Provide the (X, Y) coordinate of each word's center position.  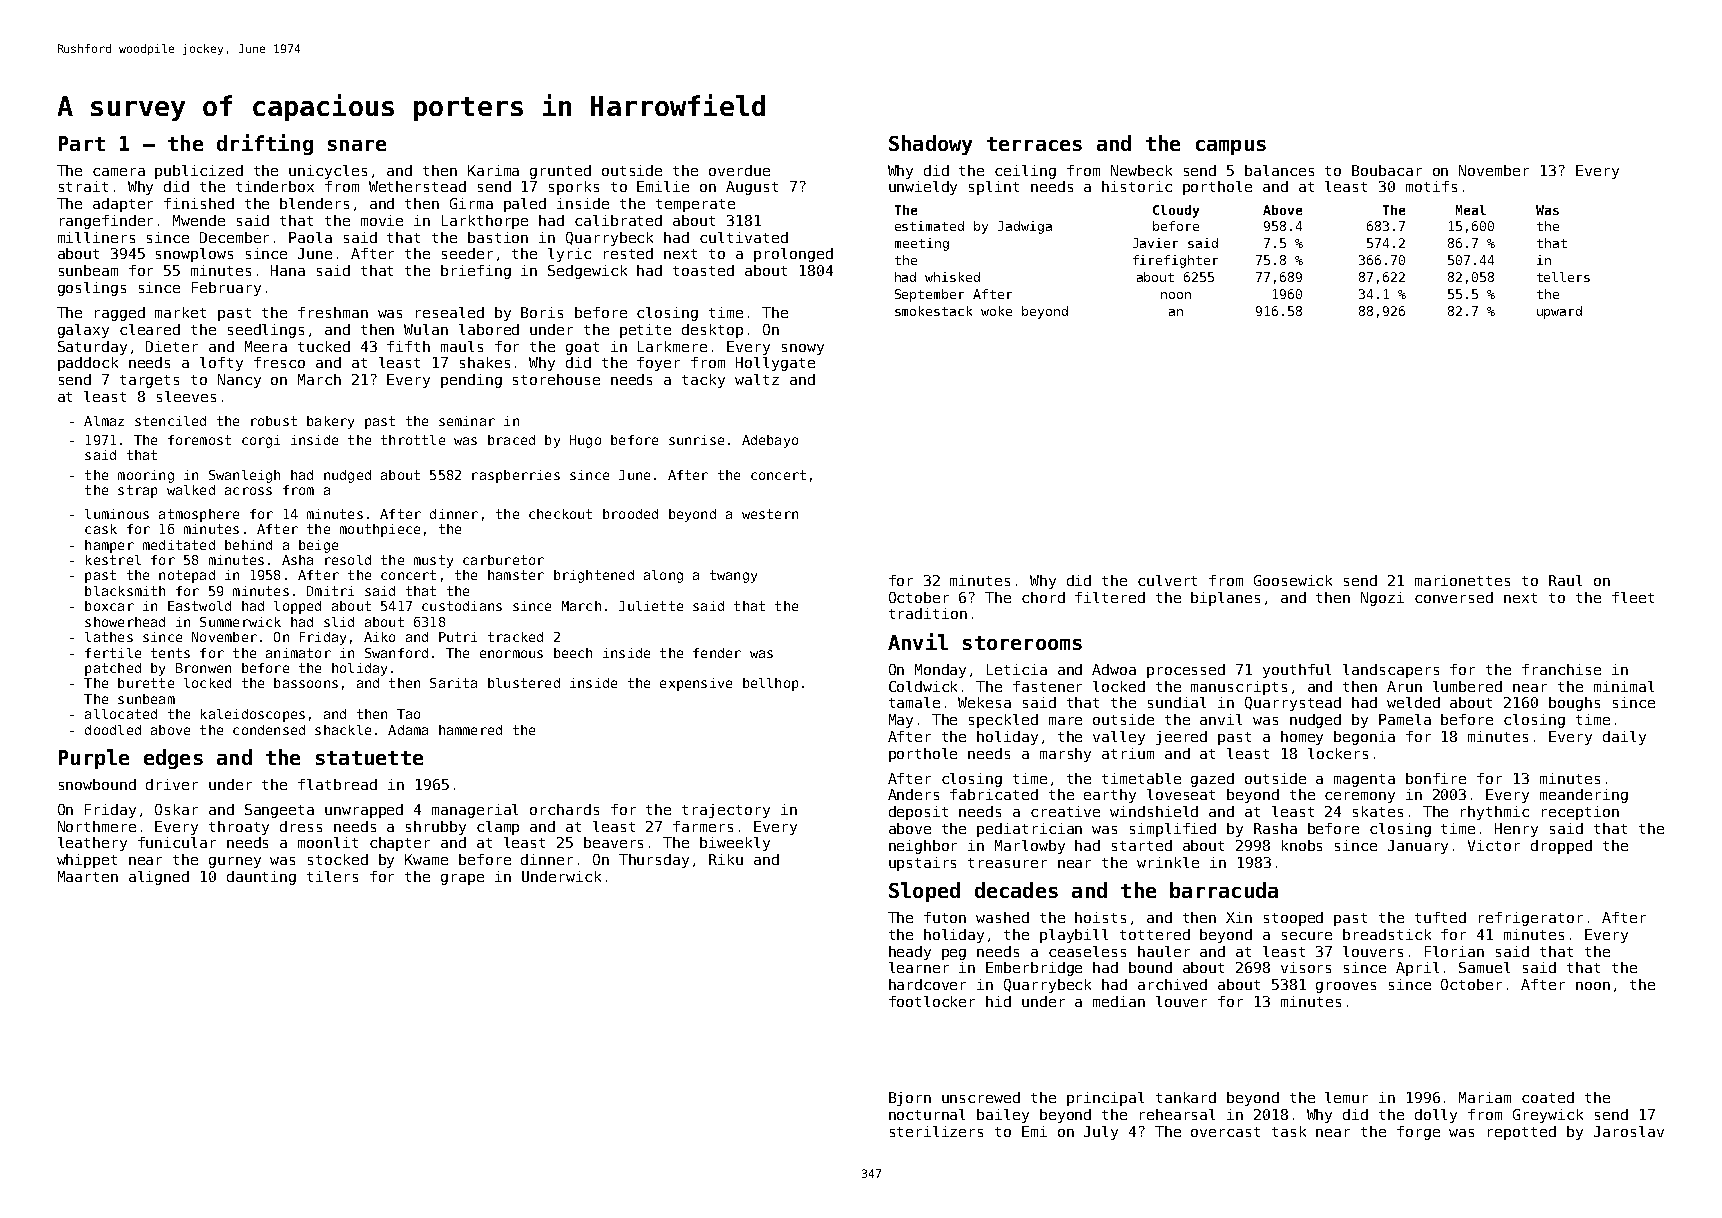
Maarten (88, 876)
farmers (703, 826)
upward (1559, 312)
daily (1624, 738)
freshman (333, 312)
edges (173, 759)
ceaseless (1087, 951)
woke (996, 311)
